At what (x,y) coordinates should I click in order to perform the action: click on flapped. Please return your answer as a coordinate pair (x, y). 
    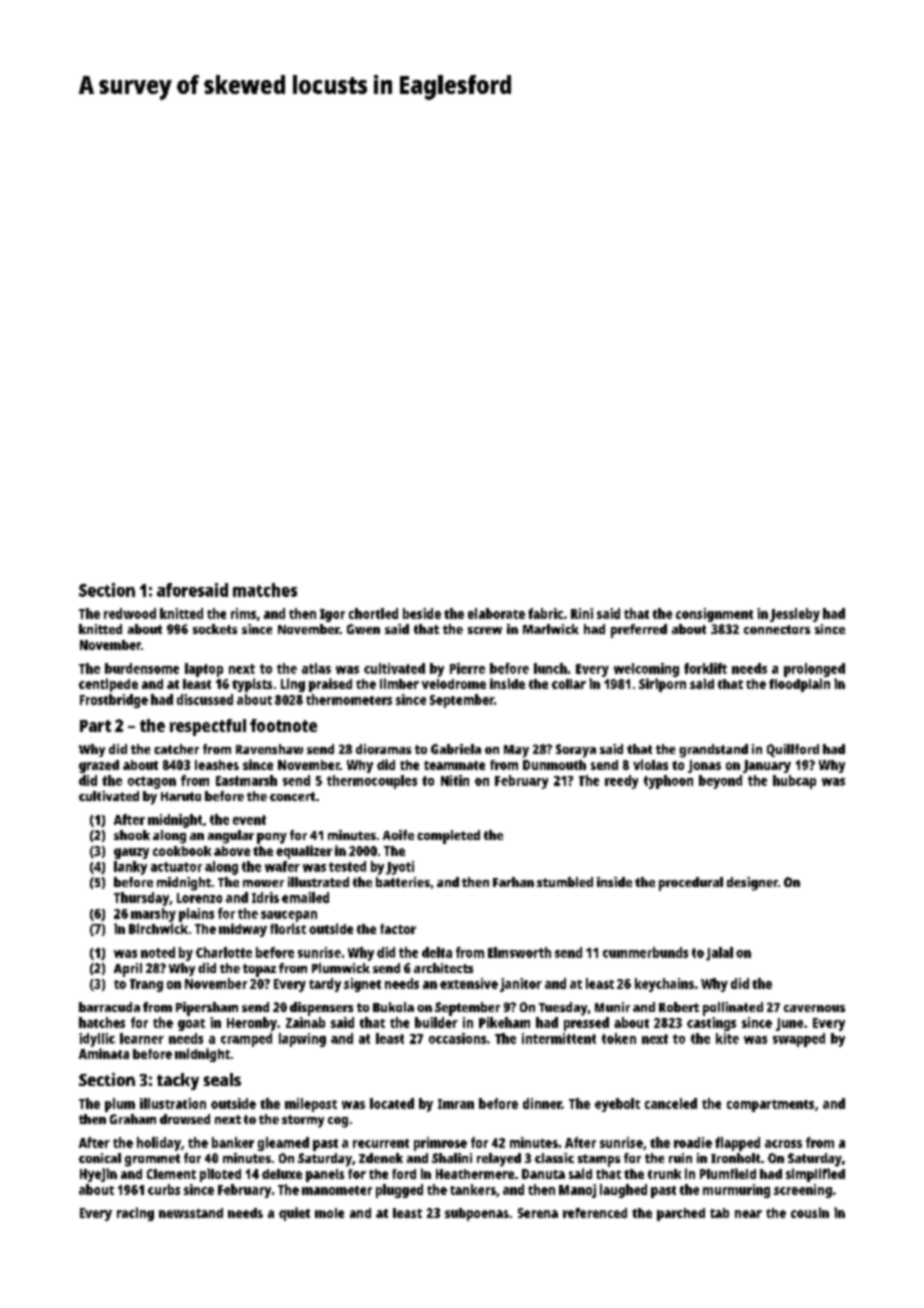
    Looking at the image, I should click on (737, 1144).
